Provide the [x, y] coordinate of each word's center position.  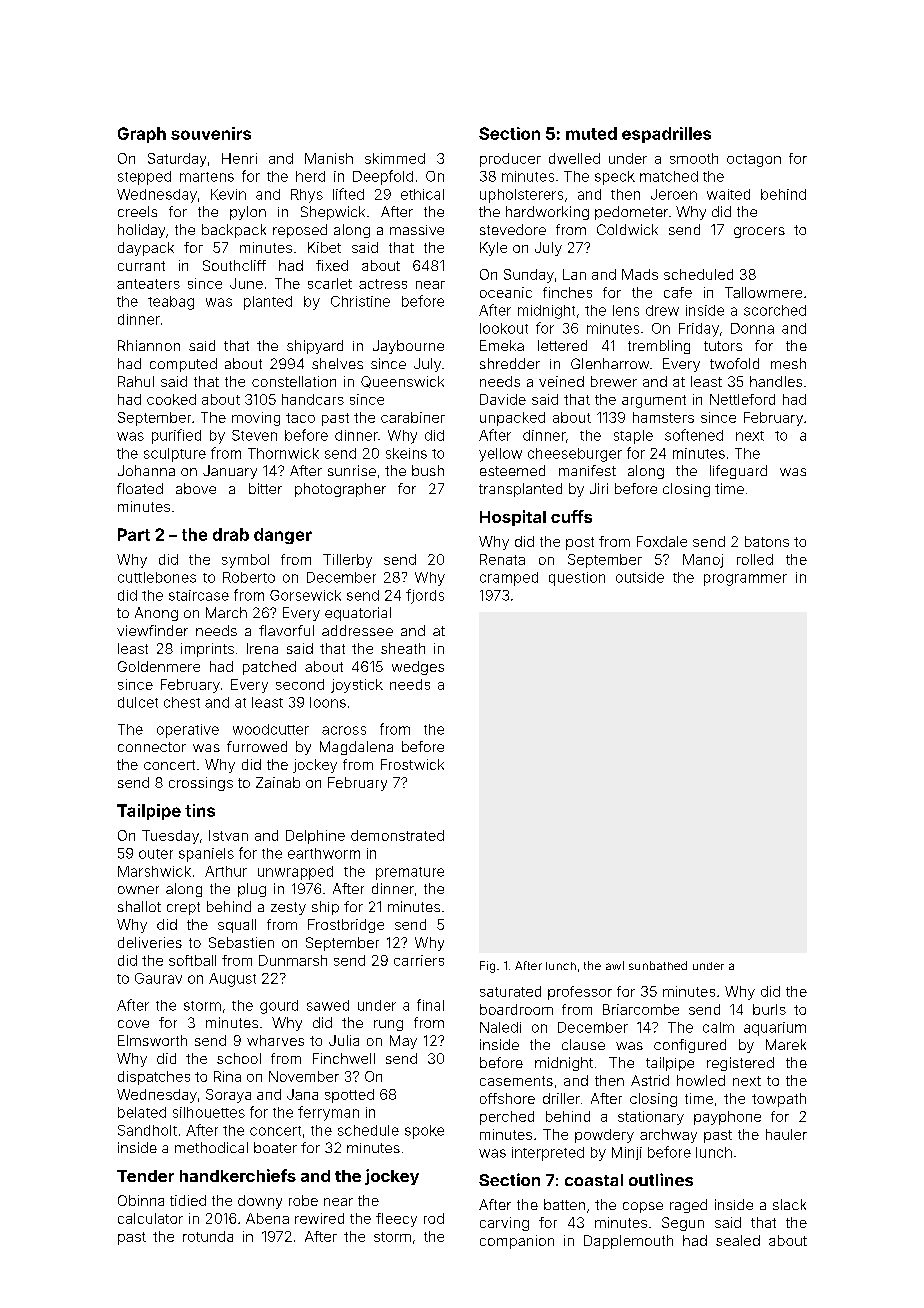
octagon [754, 160]
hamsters [663, 417]
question [577, 579]
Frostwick [412, 764]
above [196, 488]
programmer [745, 580]
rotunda [208, 1236]
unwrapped [295, 873]
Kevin [228, 194]
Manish [329, 158]
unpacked [512, 419]
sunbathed [658, 965]
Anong [156, 614]
